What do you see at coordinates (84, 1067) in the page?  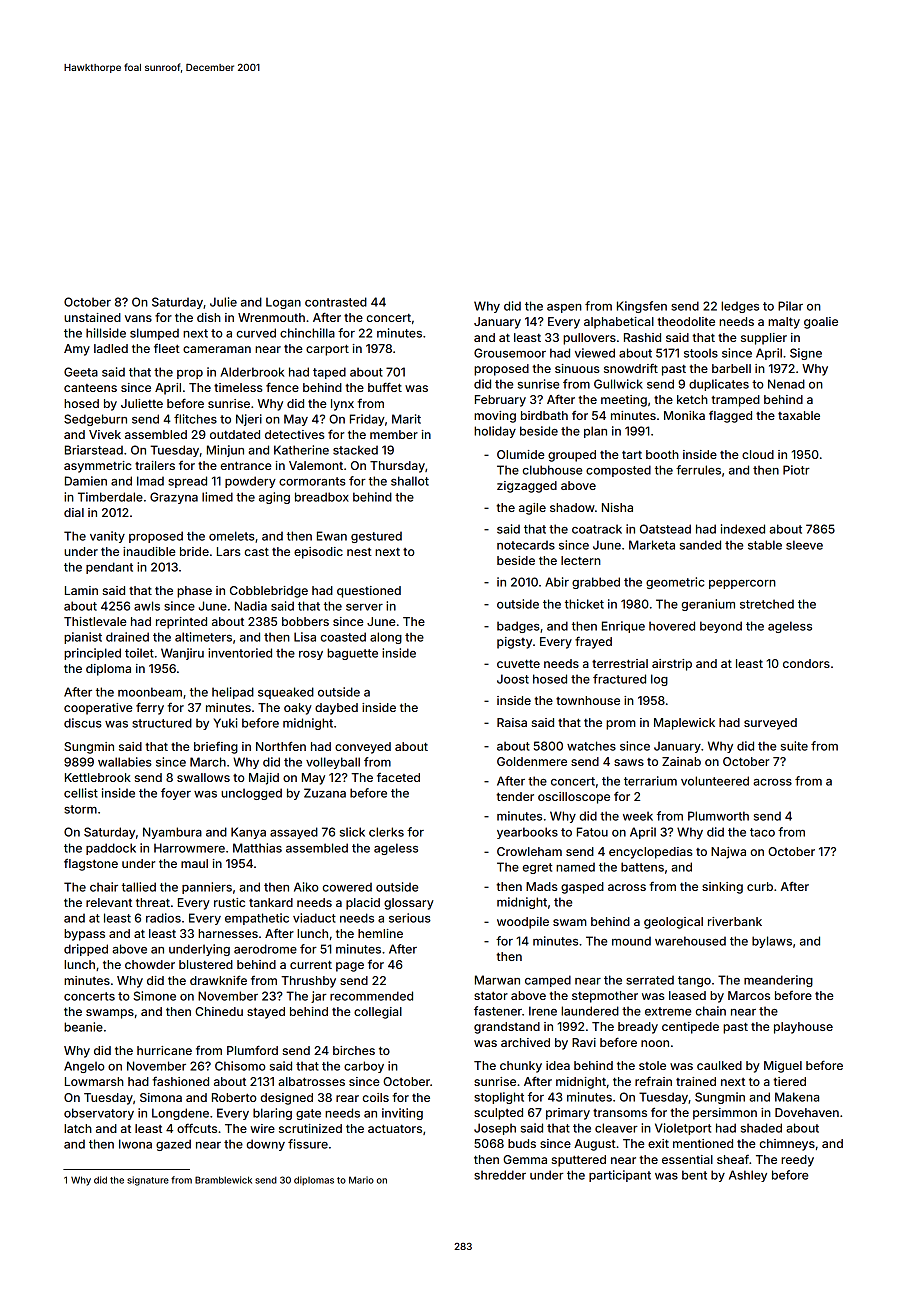 I see `Angelo` at bounding box center [84, 1067].
